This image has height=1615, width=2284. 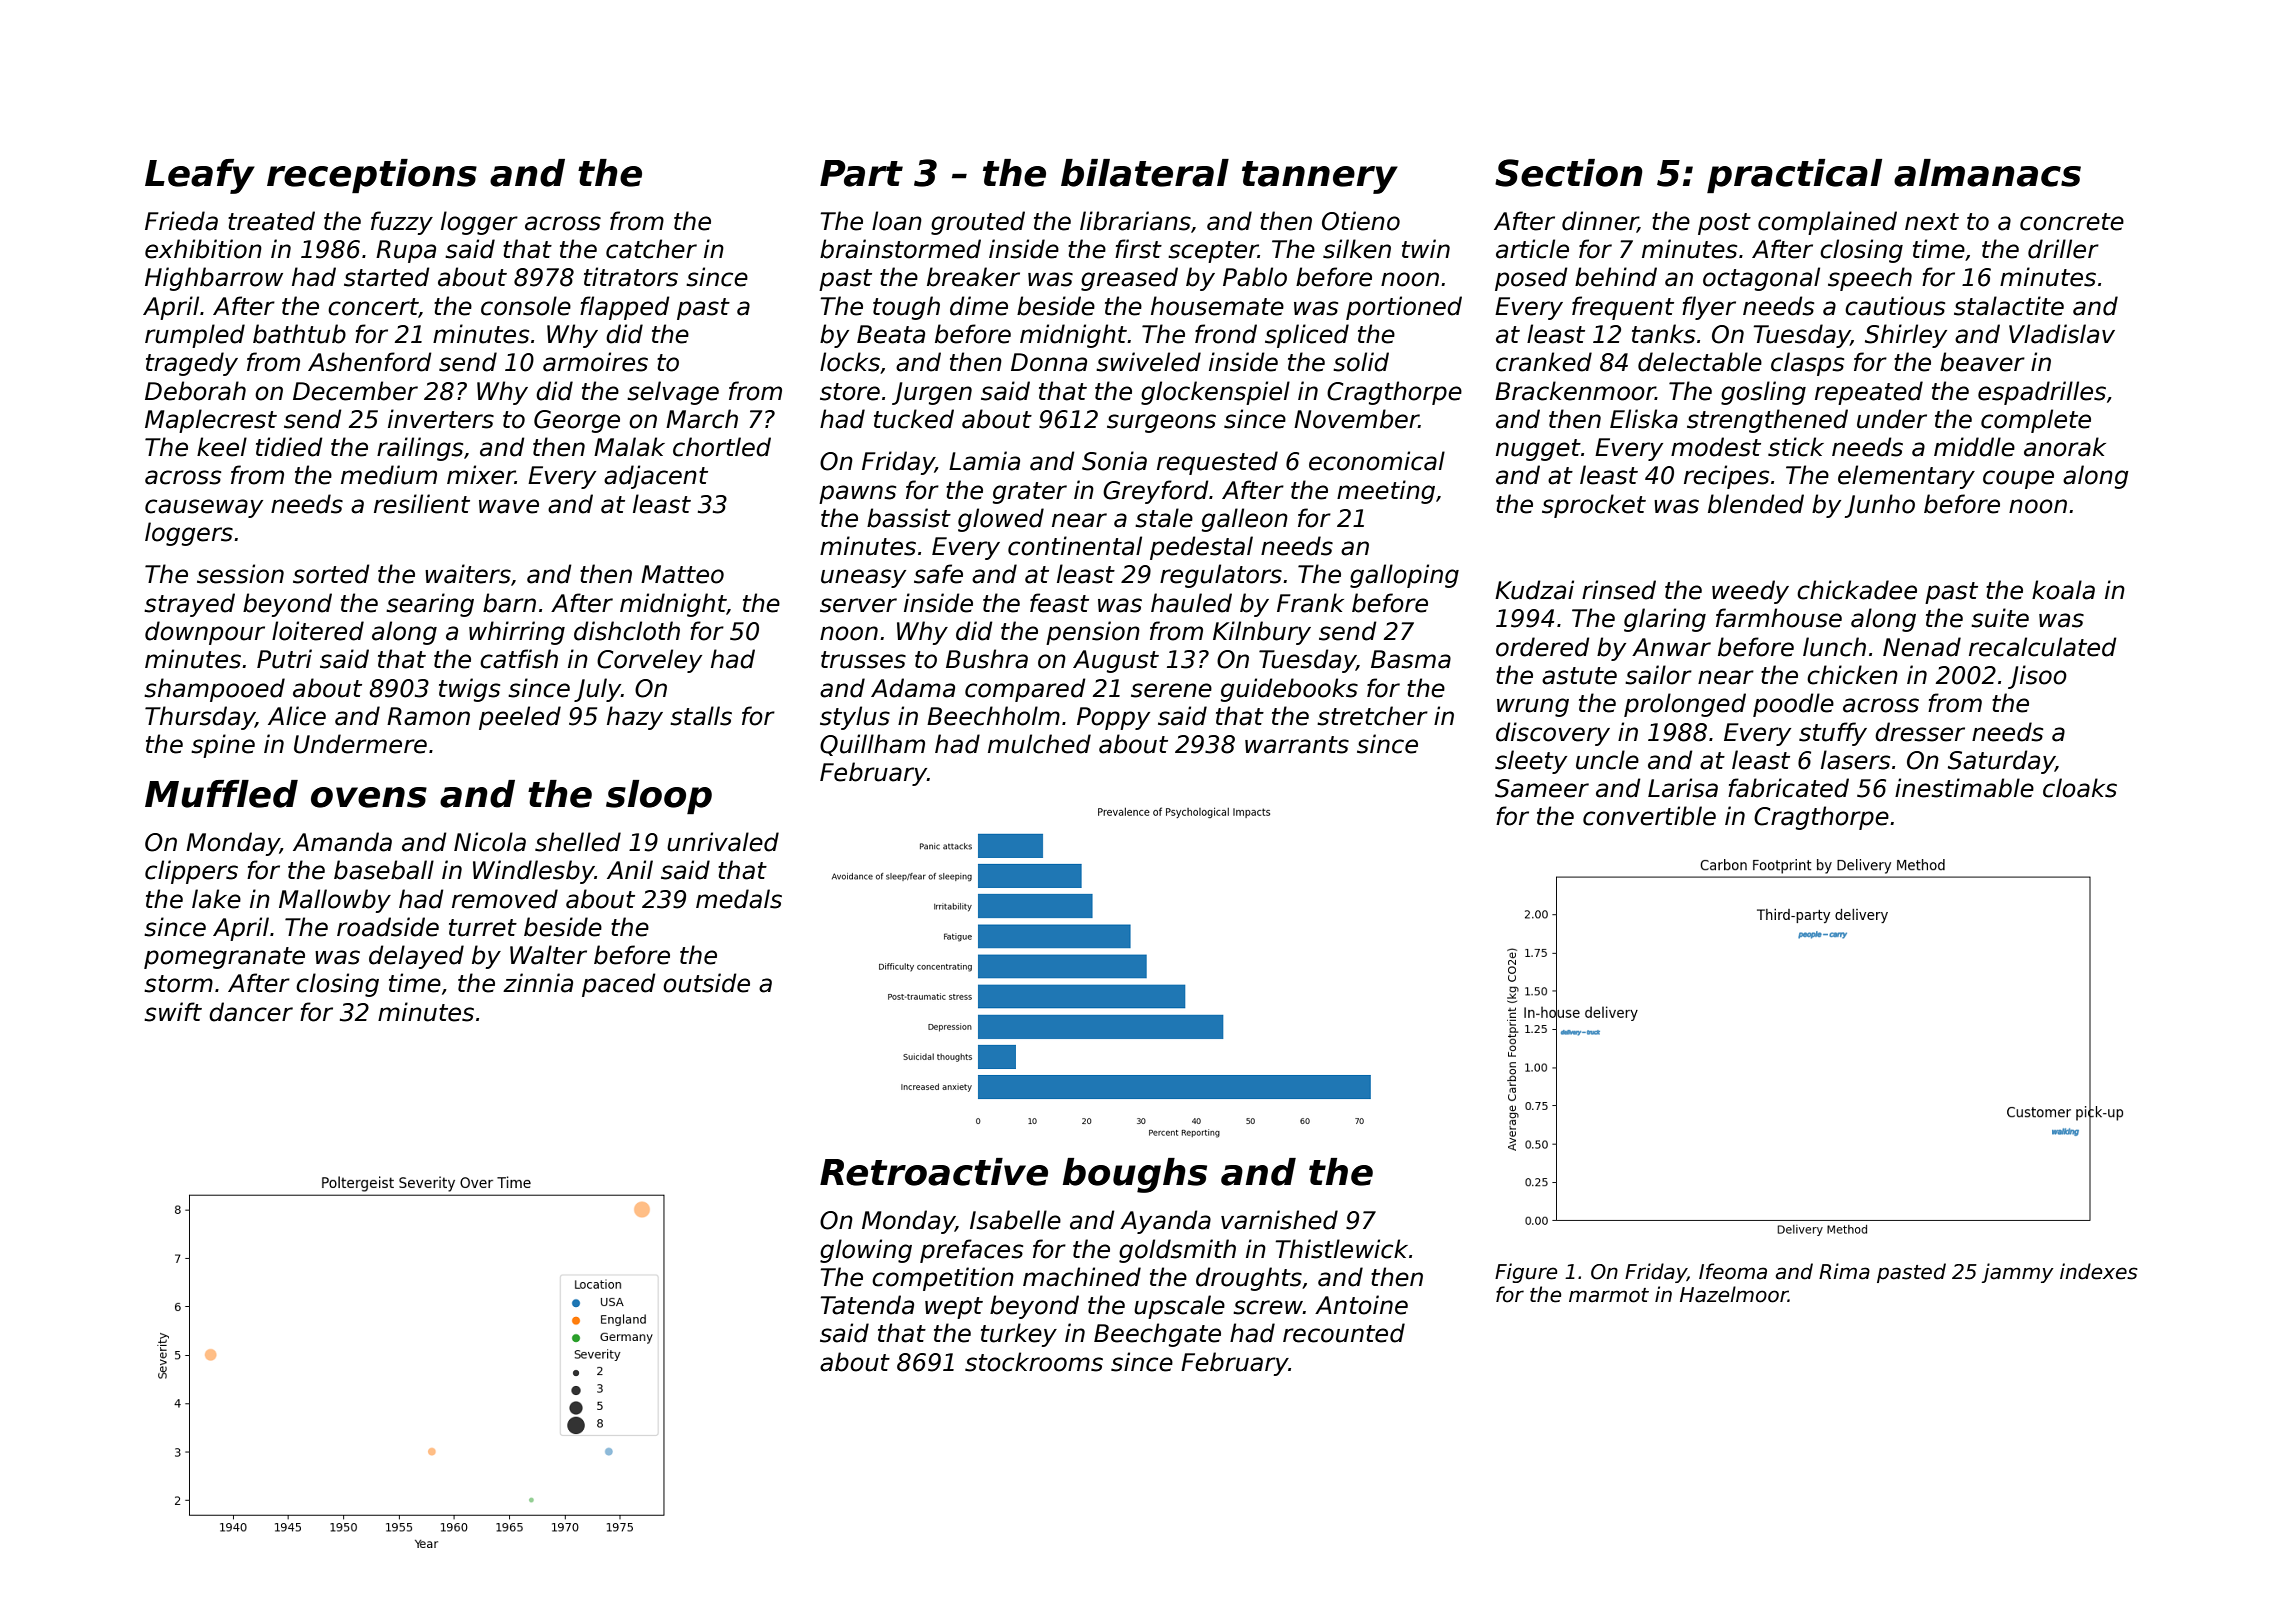 What do you see at coordinates (1135, 1175) in the image?
I see `boughs` at bounding box center [1135, 1175].
